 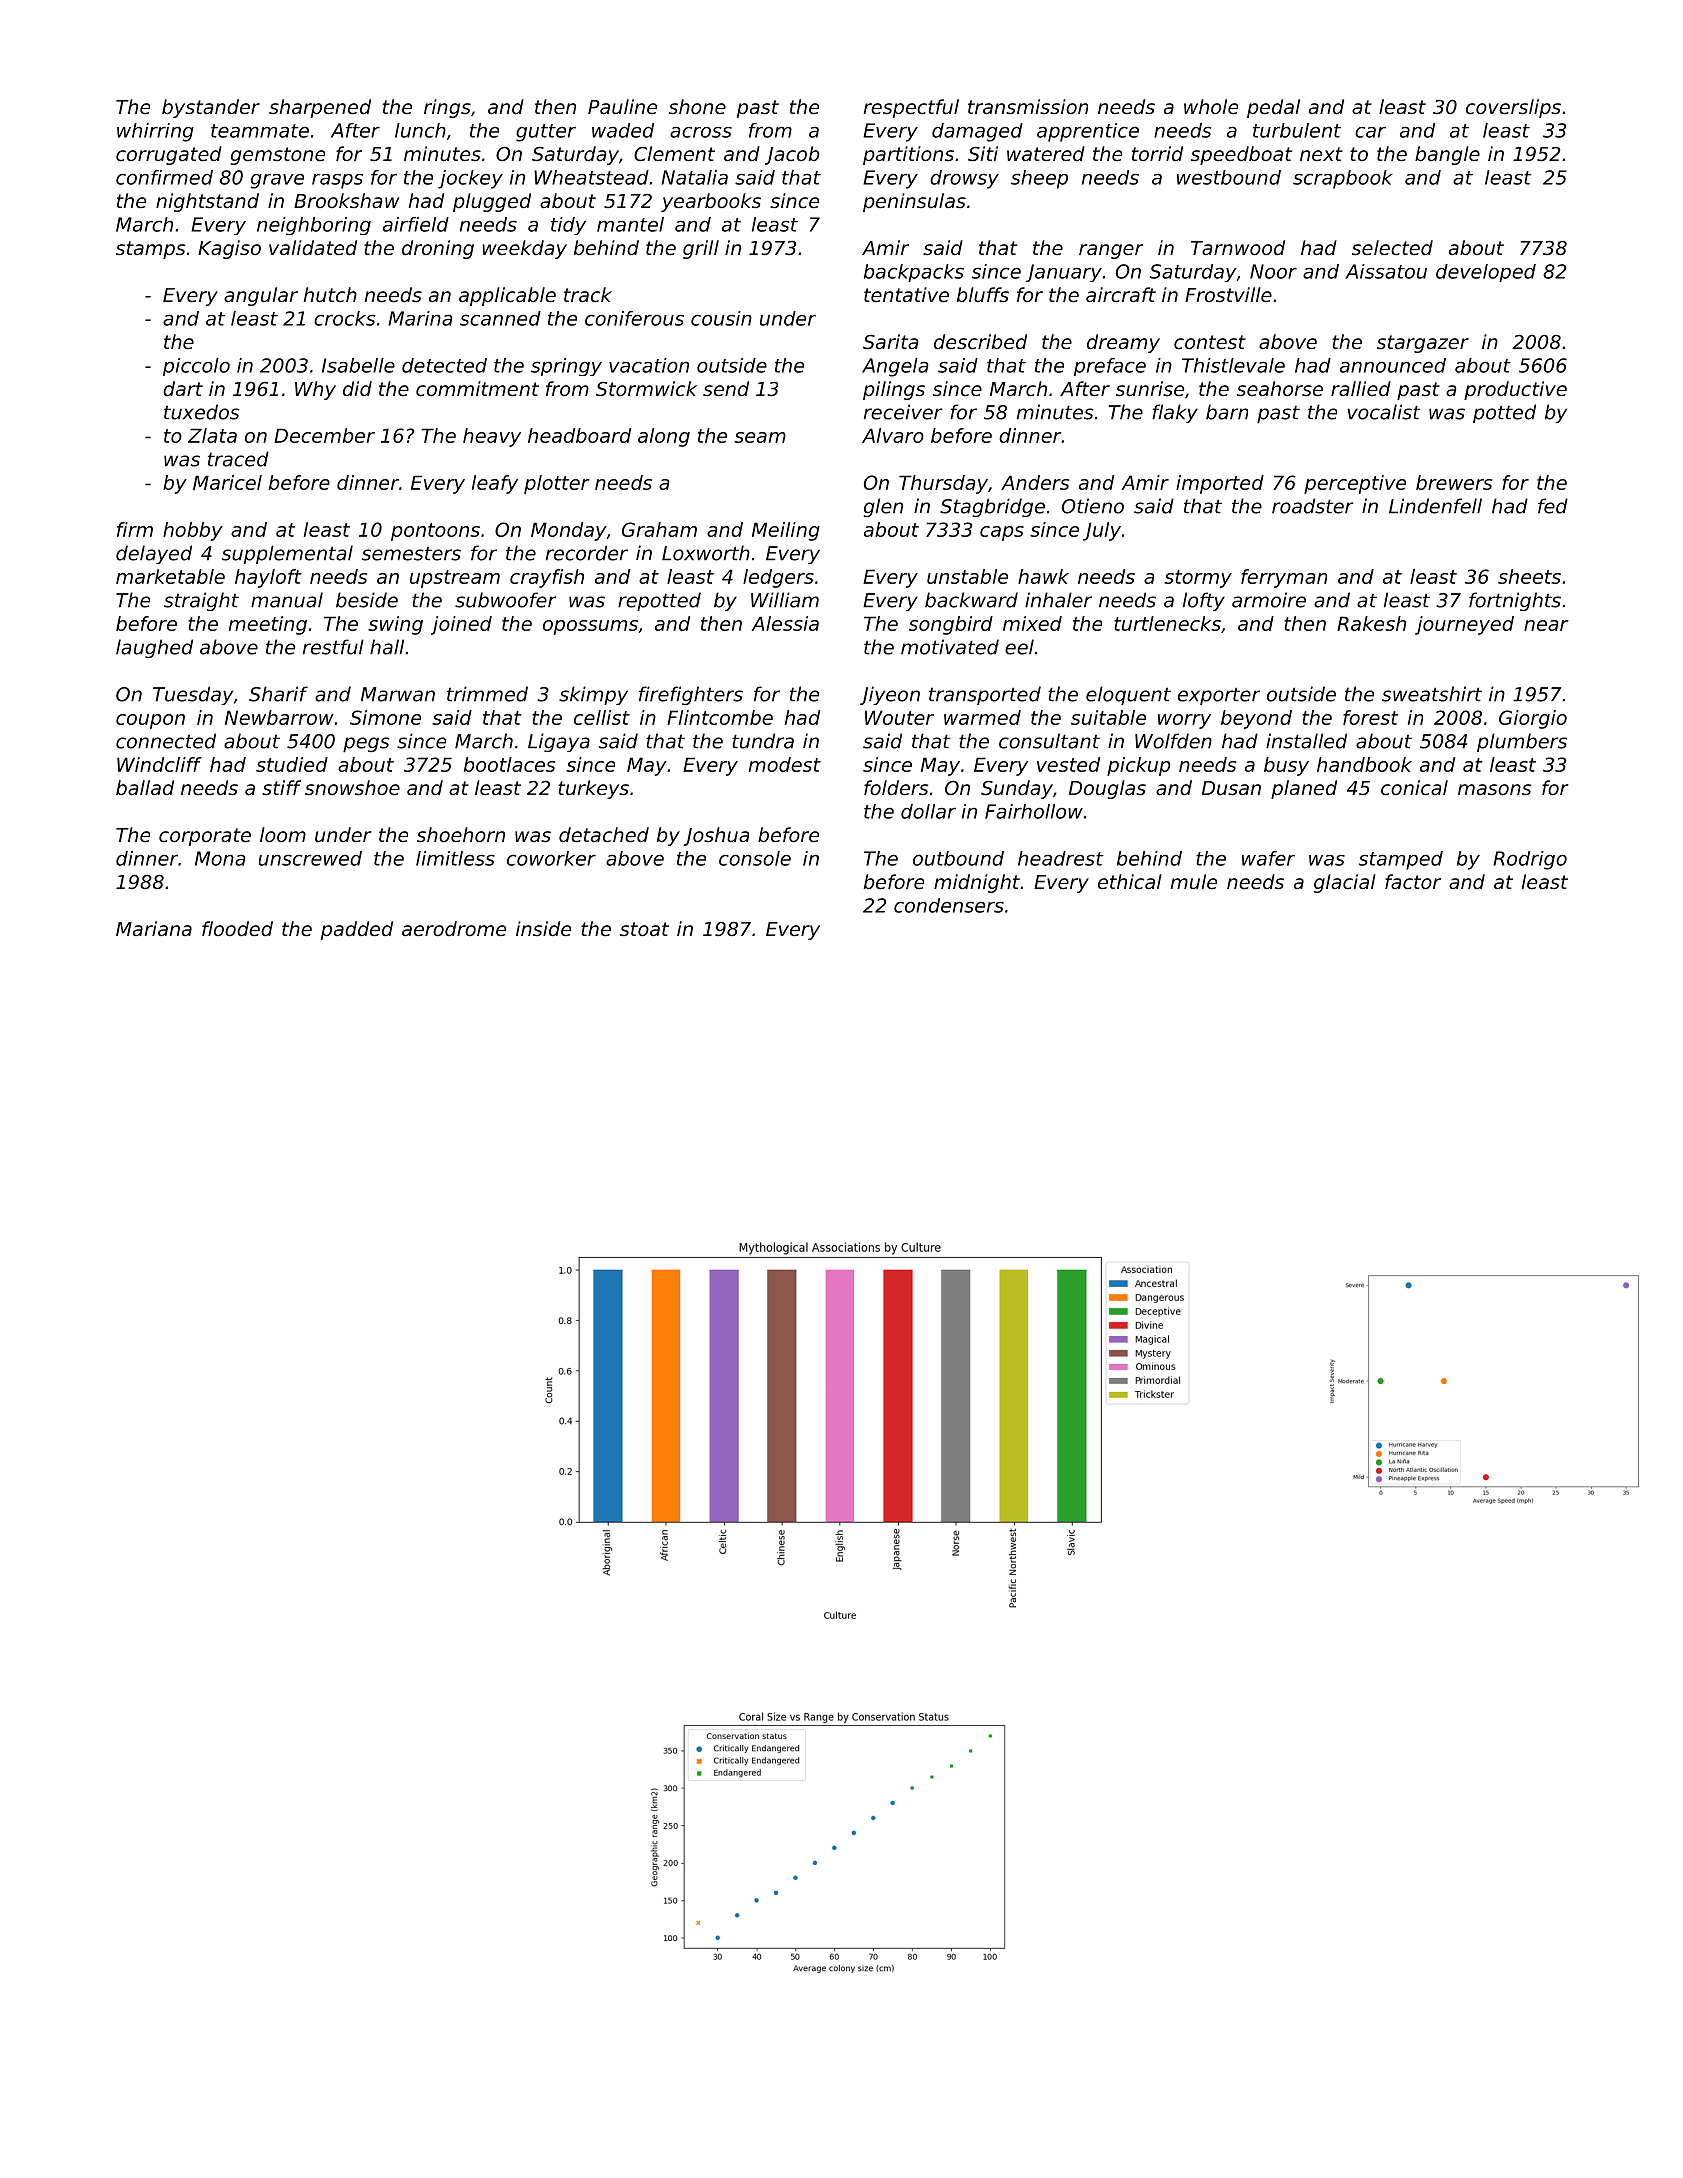 What do you see at coordinates (721, 318) in the page?
I see `cousin` at bounding box center [721, 318].
